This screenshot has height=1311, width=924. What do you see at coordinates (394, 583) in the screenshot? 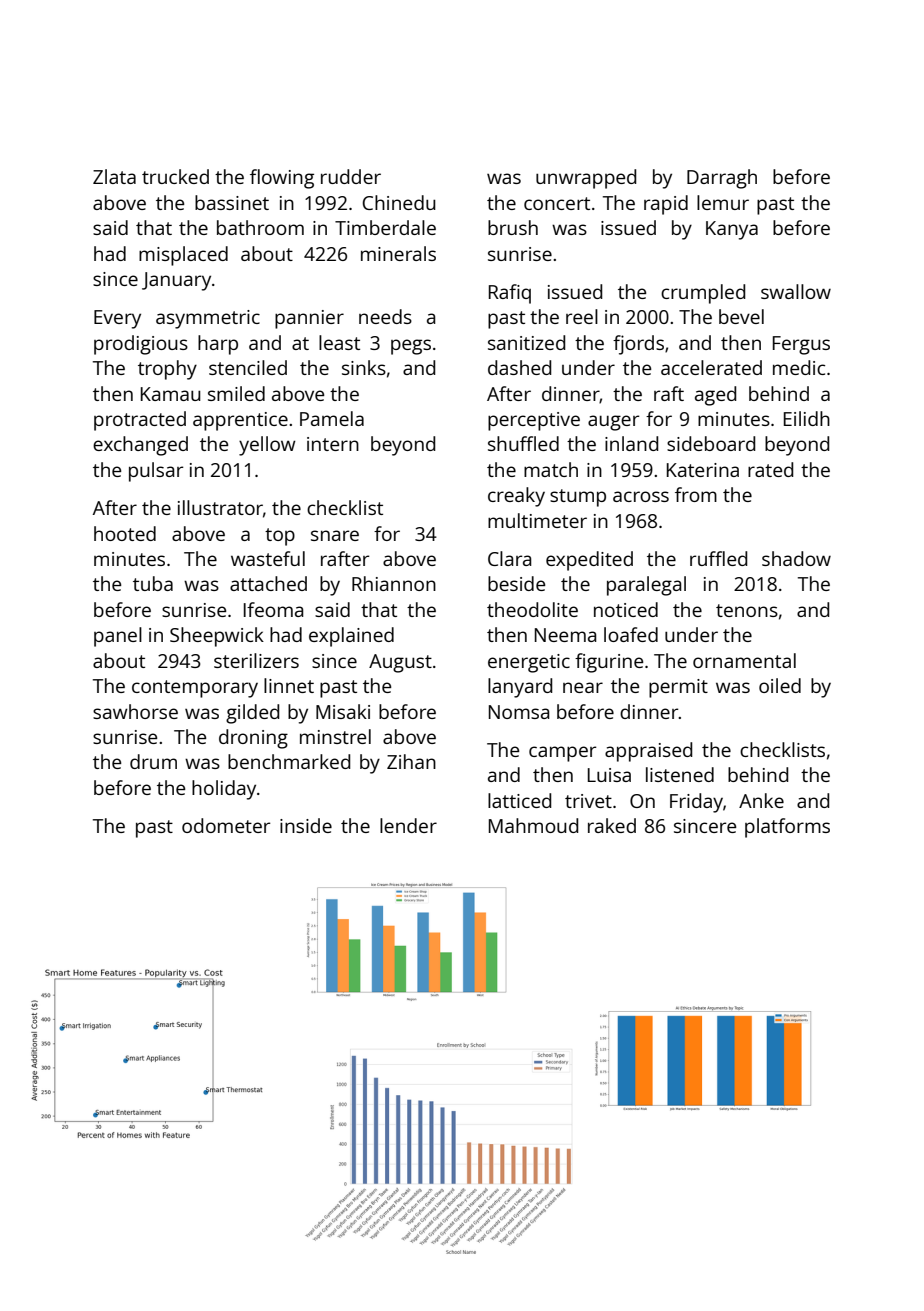
I see `Rhiannon` at bounding box center [394, 583].
